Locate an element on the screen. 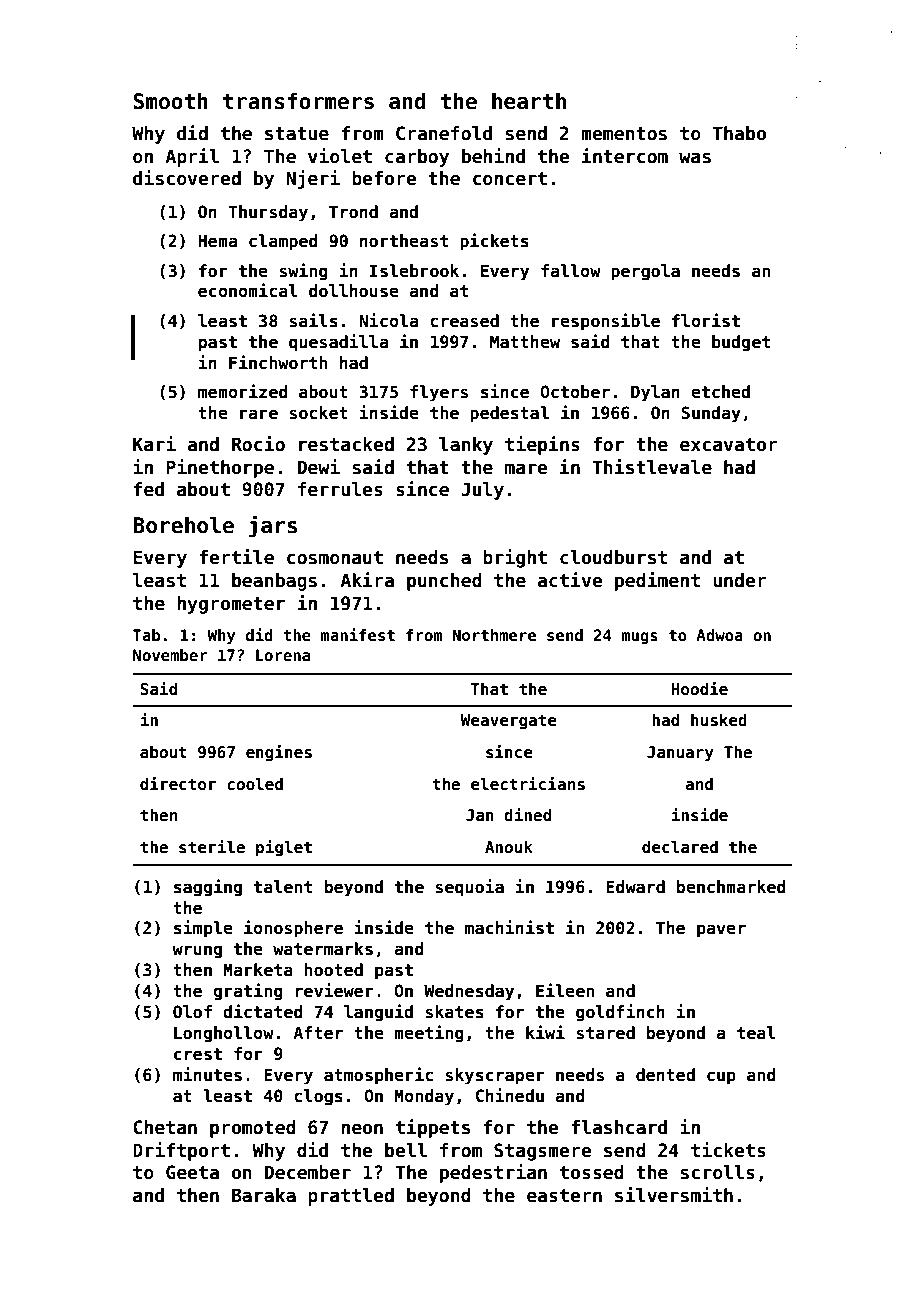 The image size is (924, 1311). Thabo is located at coordinates (739, 133).
